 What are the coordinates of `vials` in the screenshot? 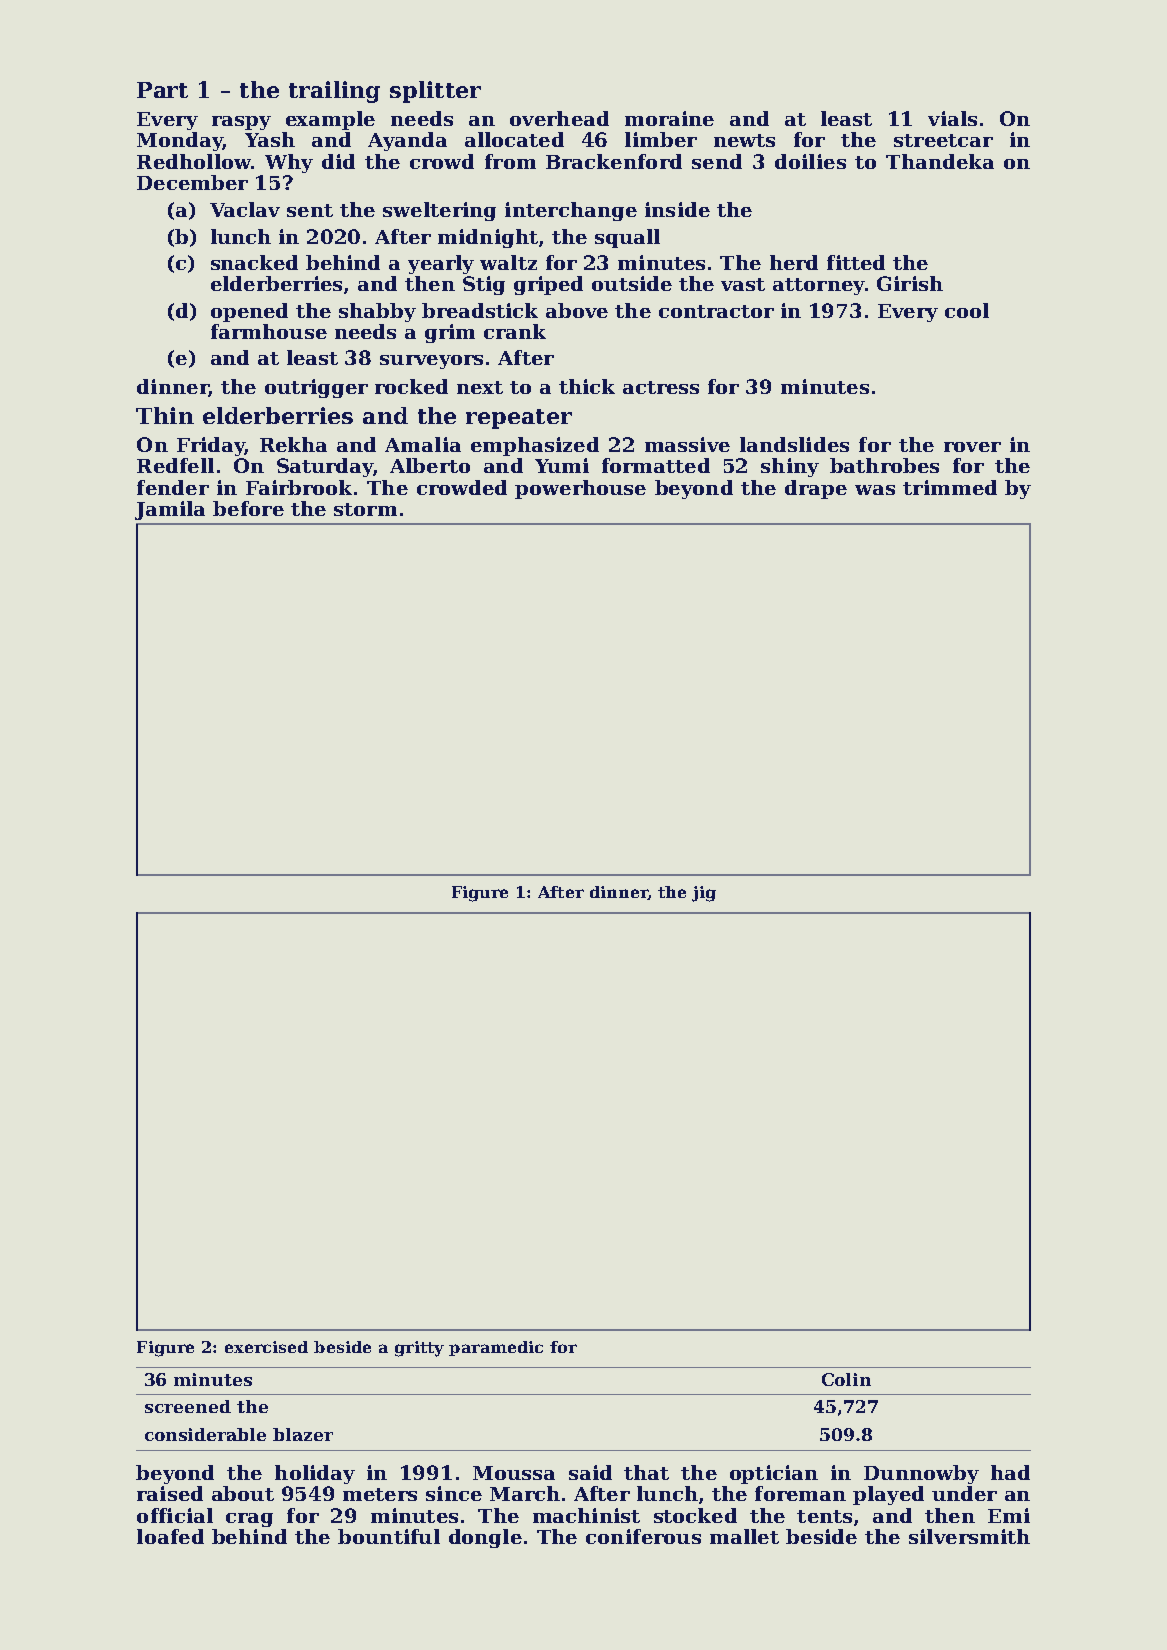 It's located at (952, 118).
